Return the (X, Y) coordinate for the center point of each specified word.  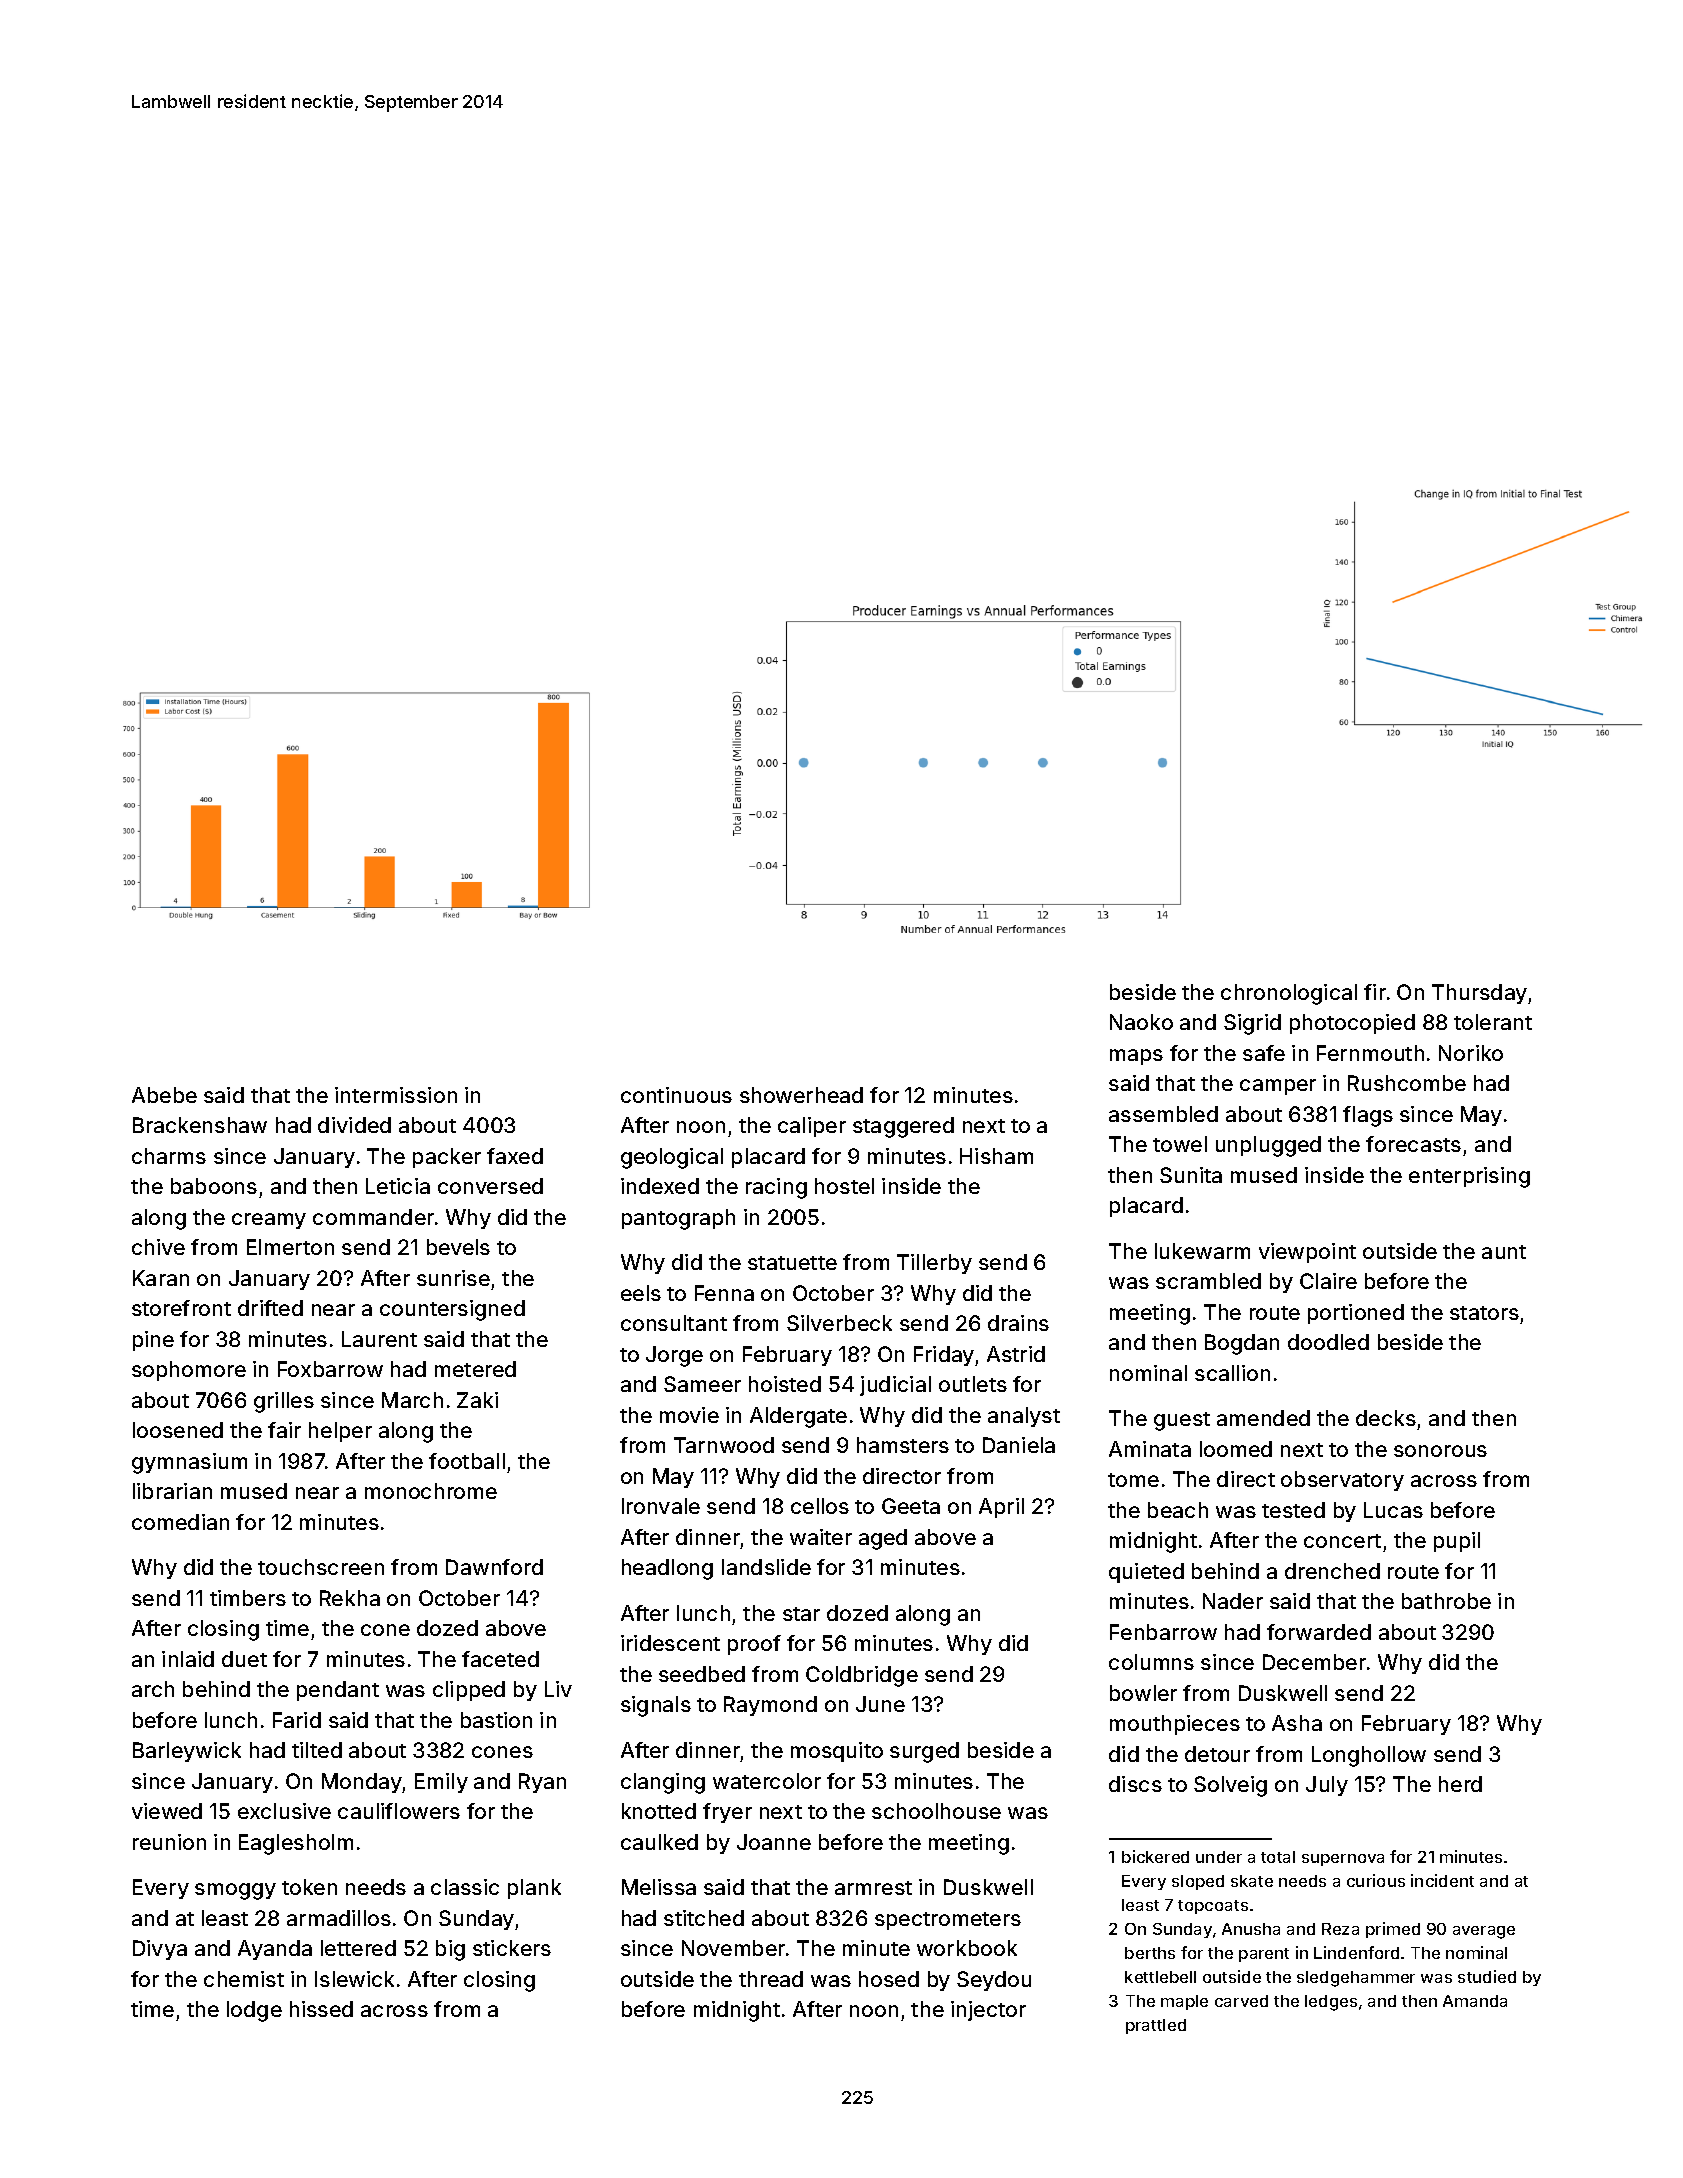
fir (1375, 992)
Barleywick (187, 1752)
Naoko (1141, 1022)
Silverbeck (839, 1323)
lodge (254, 2011)
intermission (396, 1095)
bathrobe (1446, 1601)
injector (988, 2011)
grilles (284, 1402)
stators (1484, 1313)
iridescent (670, 1643)
